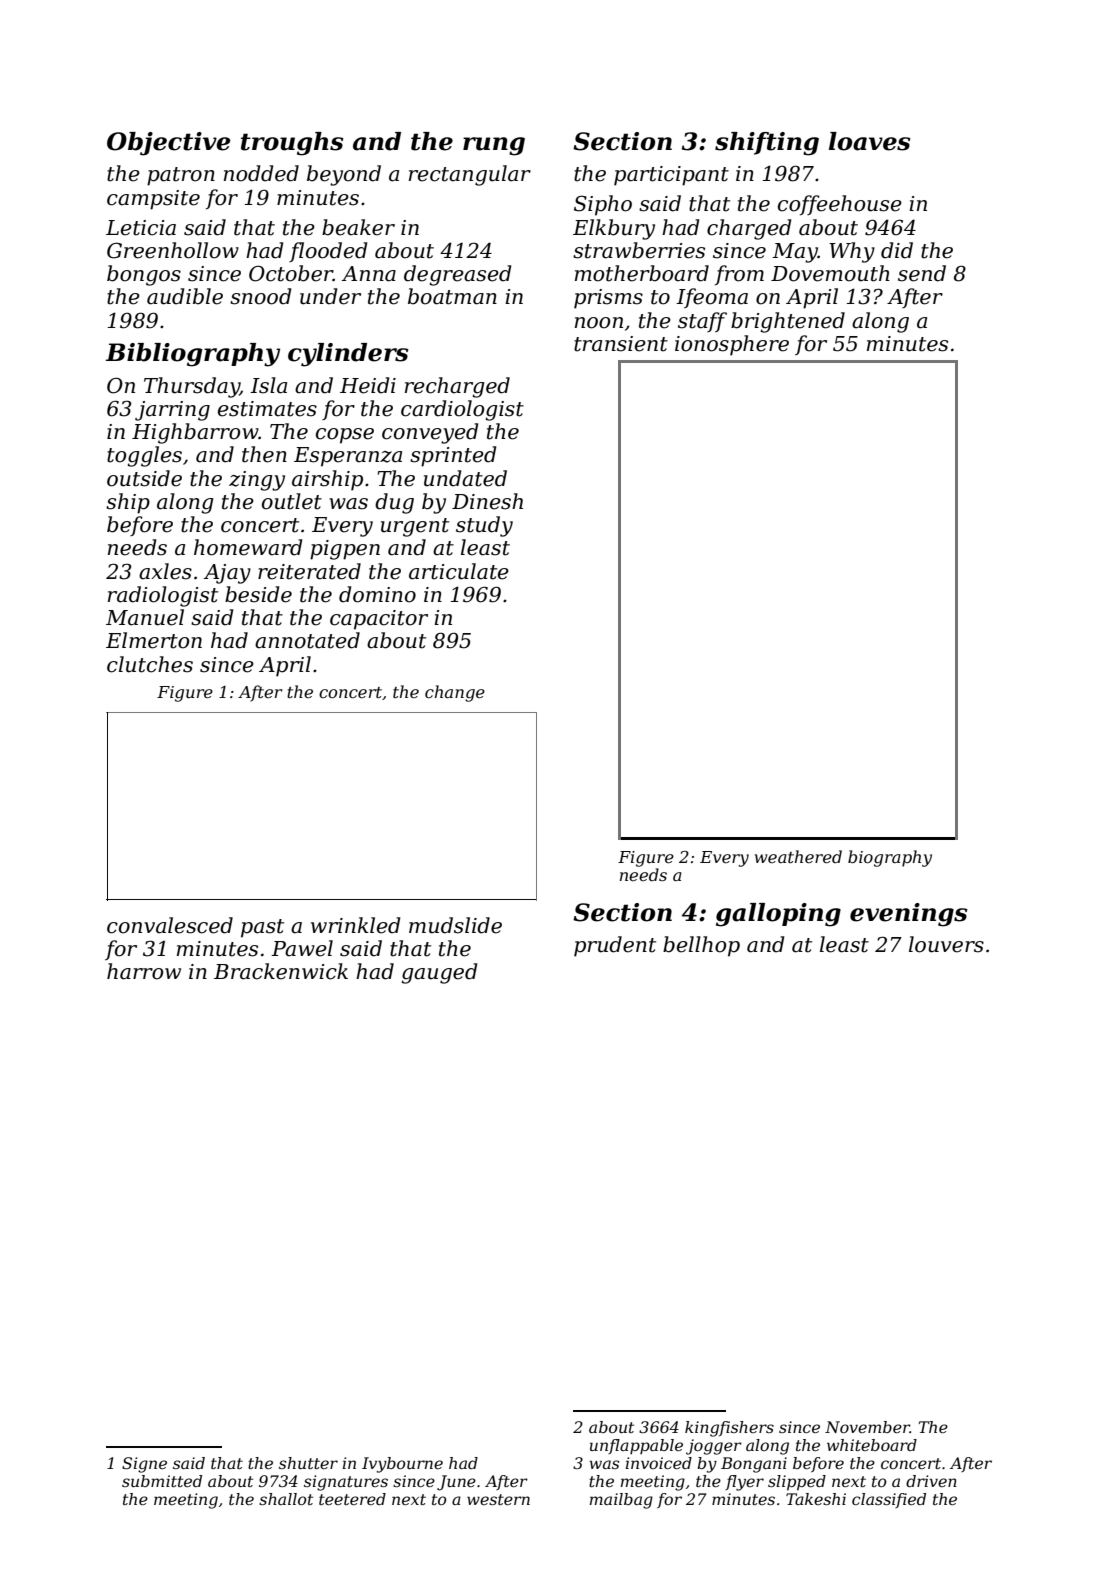  I want to click on patron, so click(181, 176).
